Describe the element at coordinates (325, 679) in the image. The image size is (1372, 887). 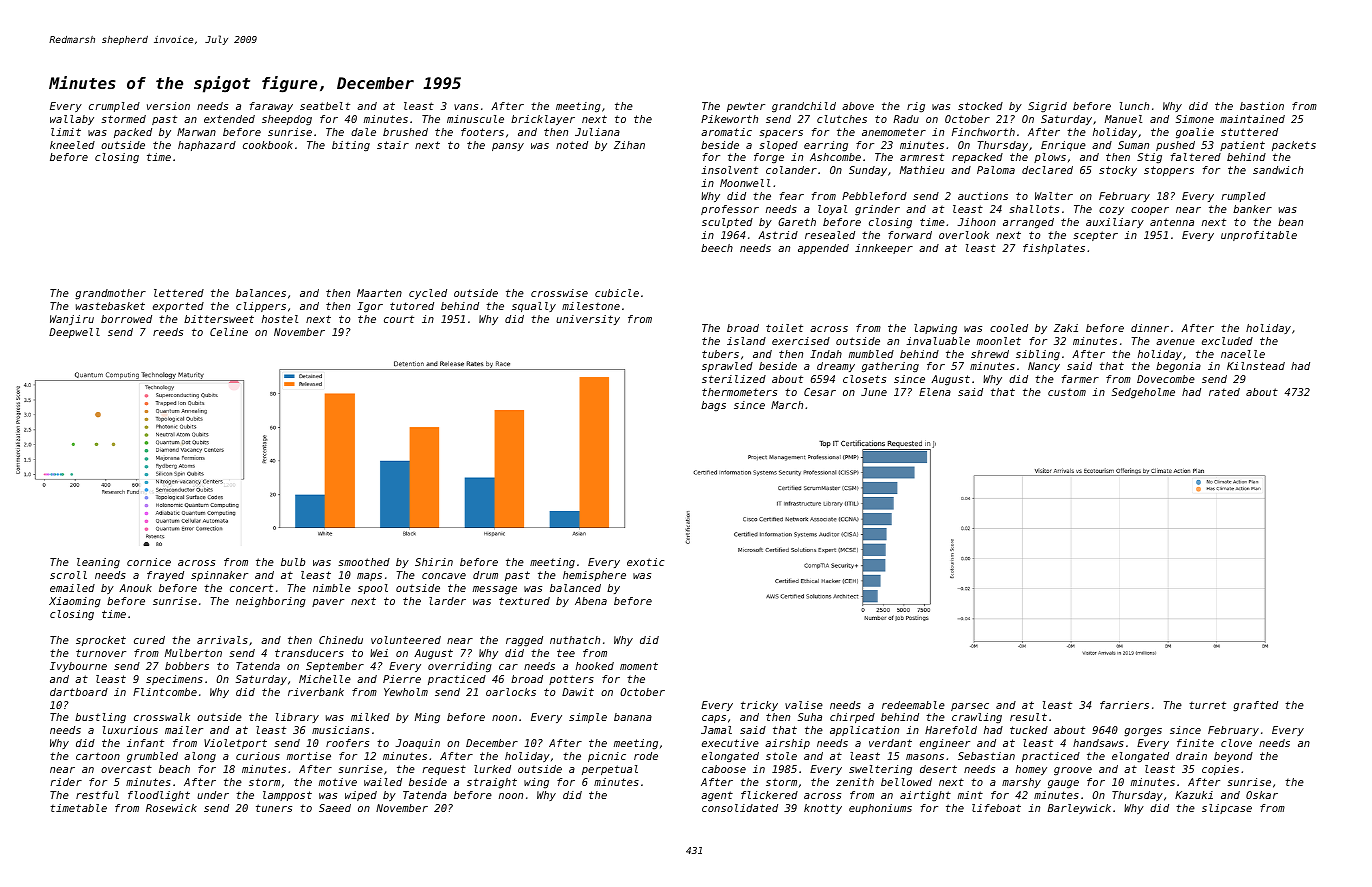
I see `Michelle` at that location.
